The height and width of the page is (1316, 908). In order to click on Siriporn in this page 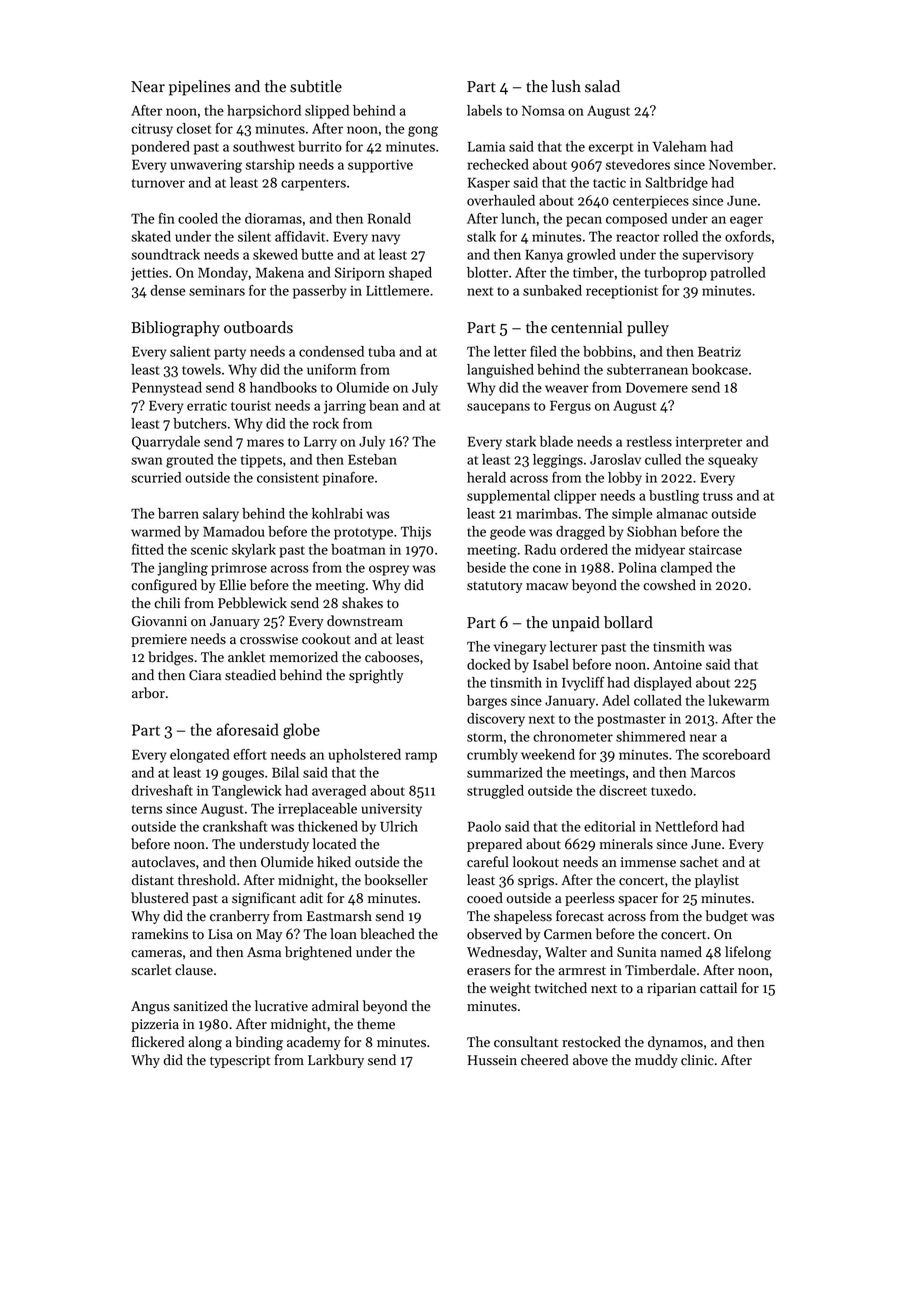, I will do `click(360, 274)`.
